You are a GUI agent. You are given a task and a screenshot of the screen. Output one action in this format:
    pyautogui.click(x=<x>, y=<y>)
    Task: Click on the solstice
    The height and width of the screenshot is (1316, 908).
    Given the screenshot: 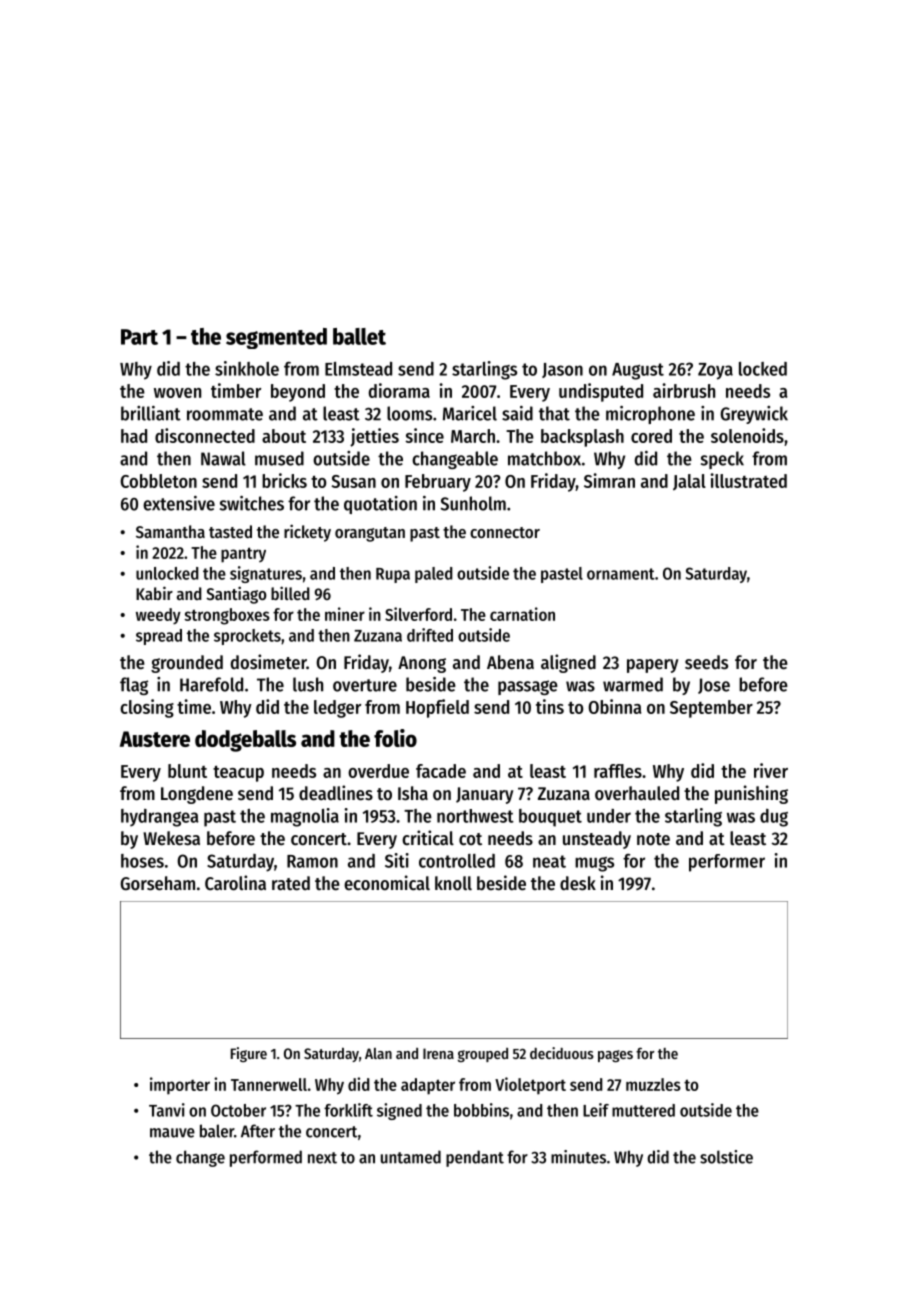 What is the action you would take?
    pyautogui.click(x=726, y=1157)
